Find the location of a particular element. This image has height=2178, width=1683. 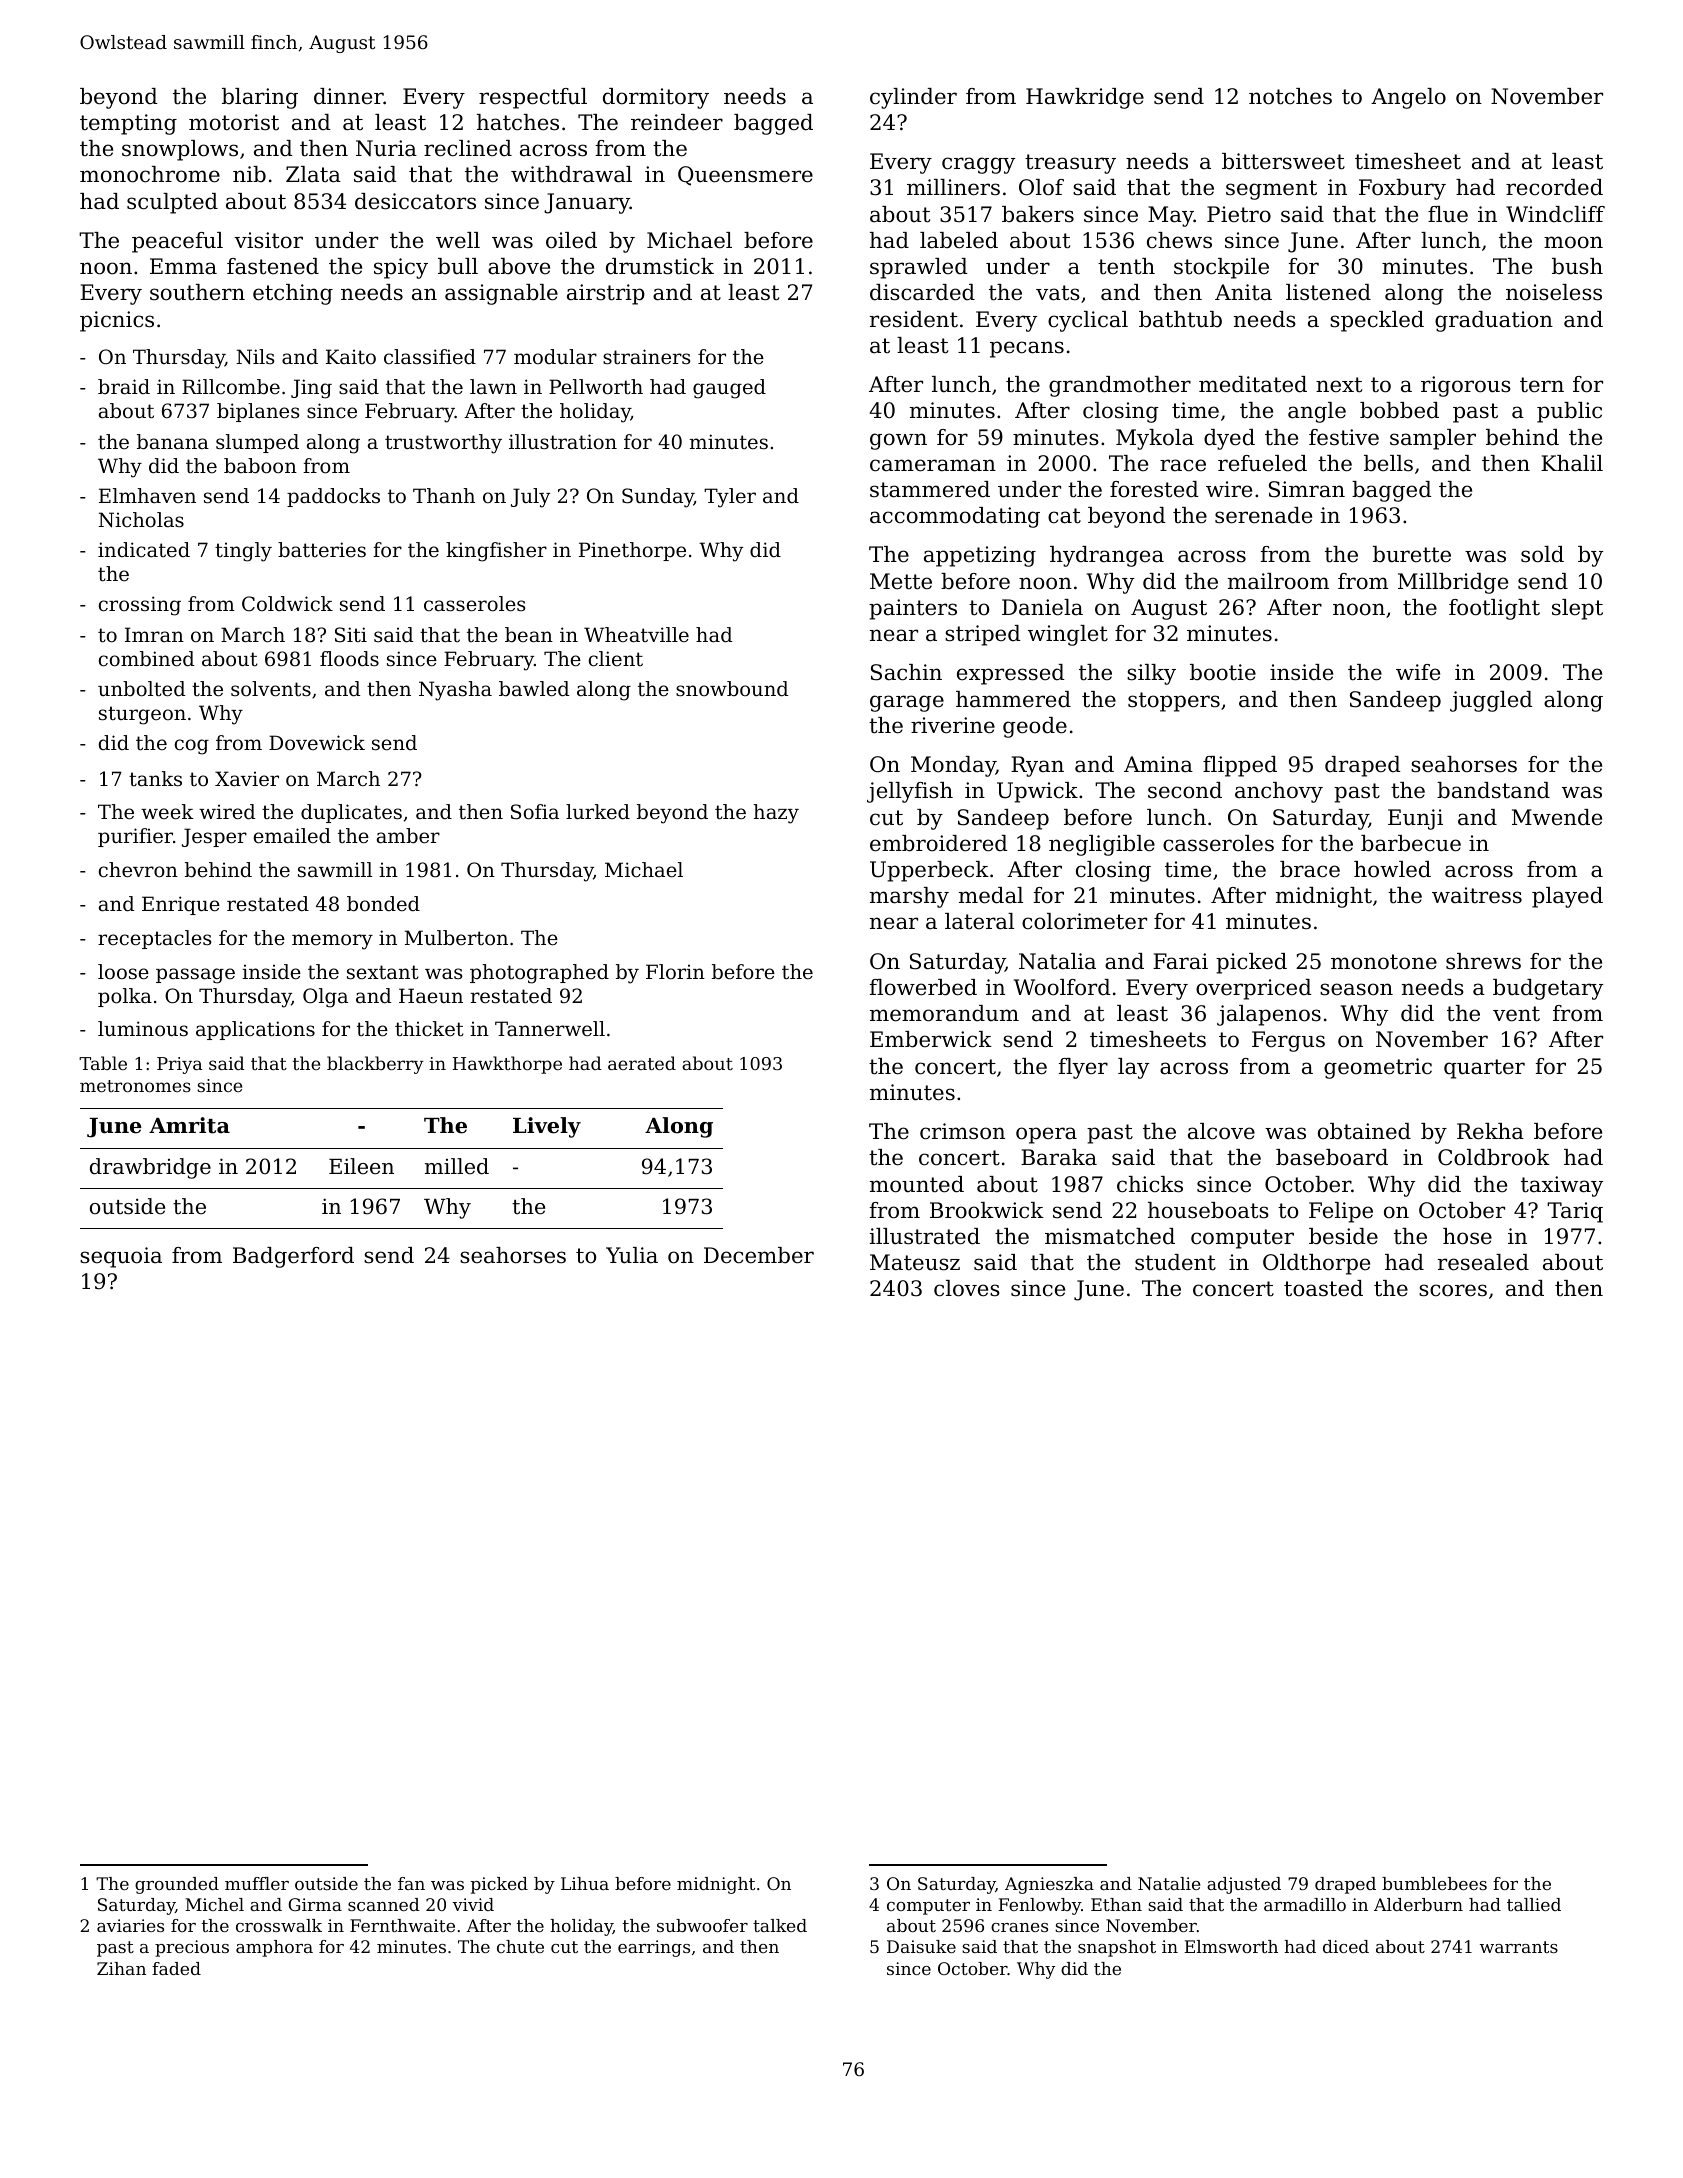

illustration is located at coordinates (563, 442).
